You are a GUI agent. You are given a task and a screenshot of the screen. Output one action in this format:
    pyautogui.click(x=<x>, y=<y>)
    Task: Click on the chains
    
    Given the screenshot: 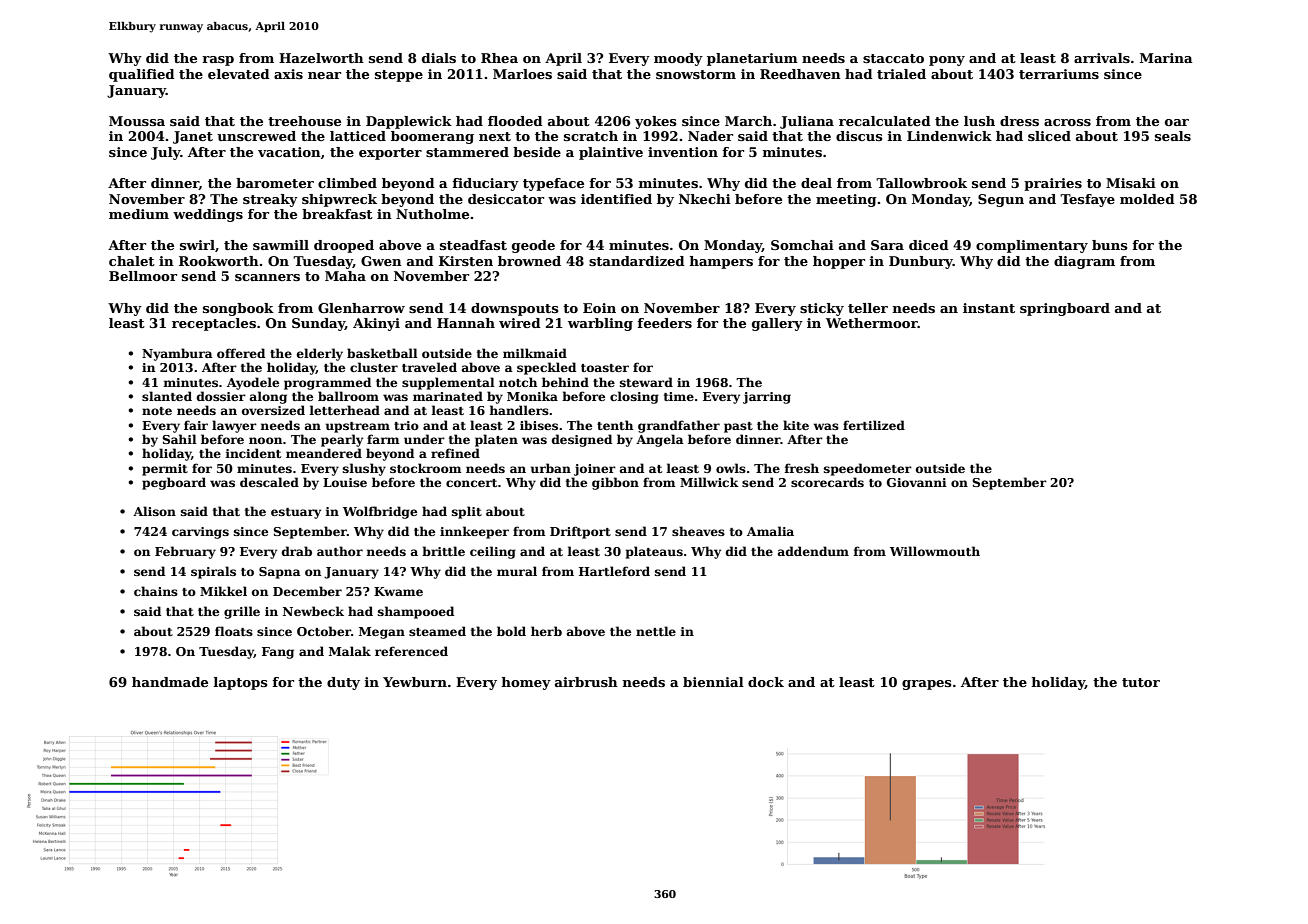 What is the action you would take?
    pyautogui.click(x=156, y=591)
